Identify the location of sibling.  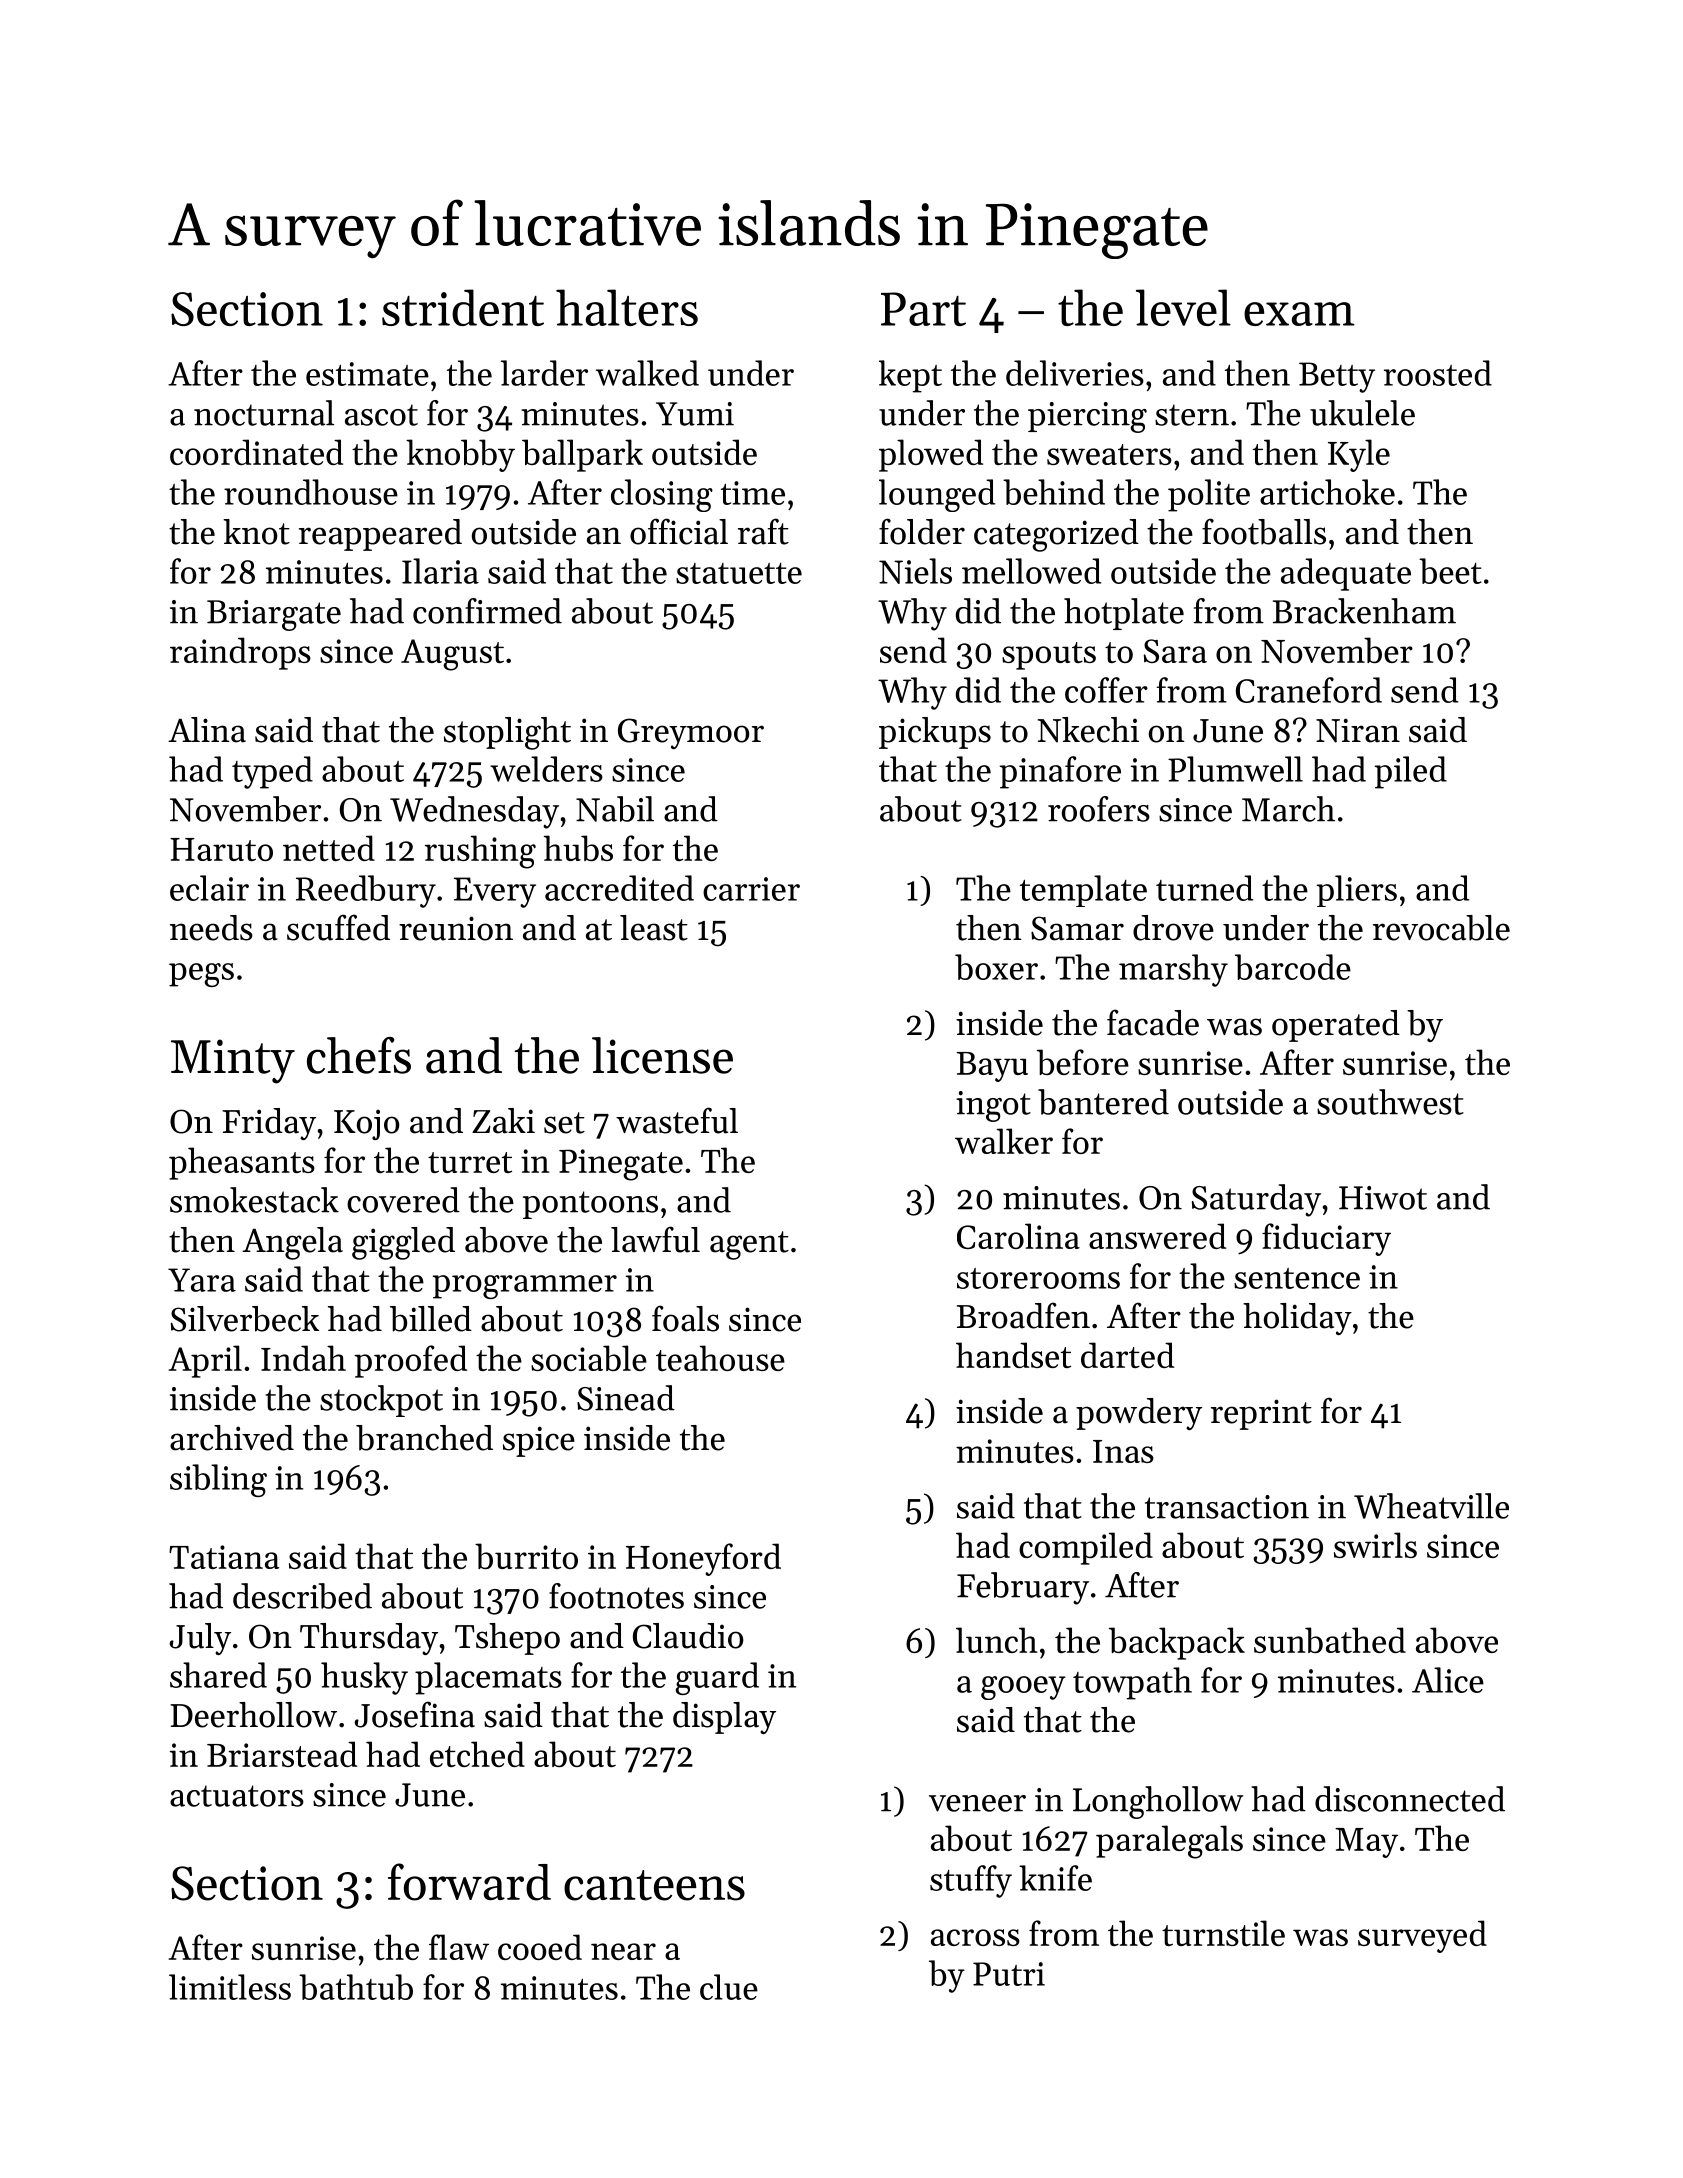
(218, 1480).
